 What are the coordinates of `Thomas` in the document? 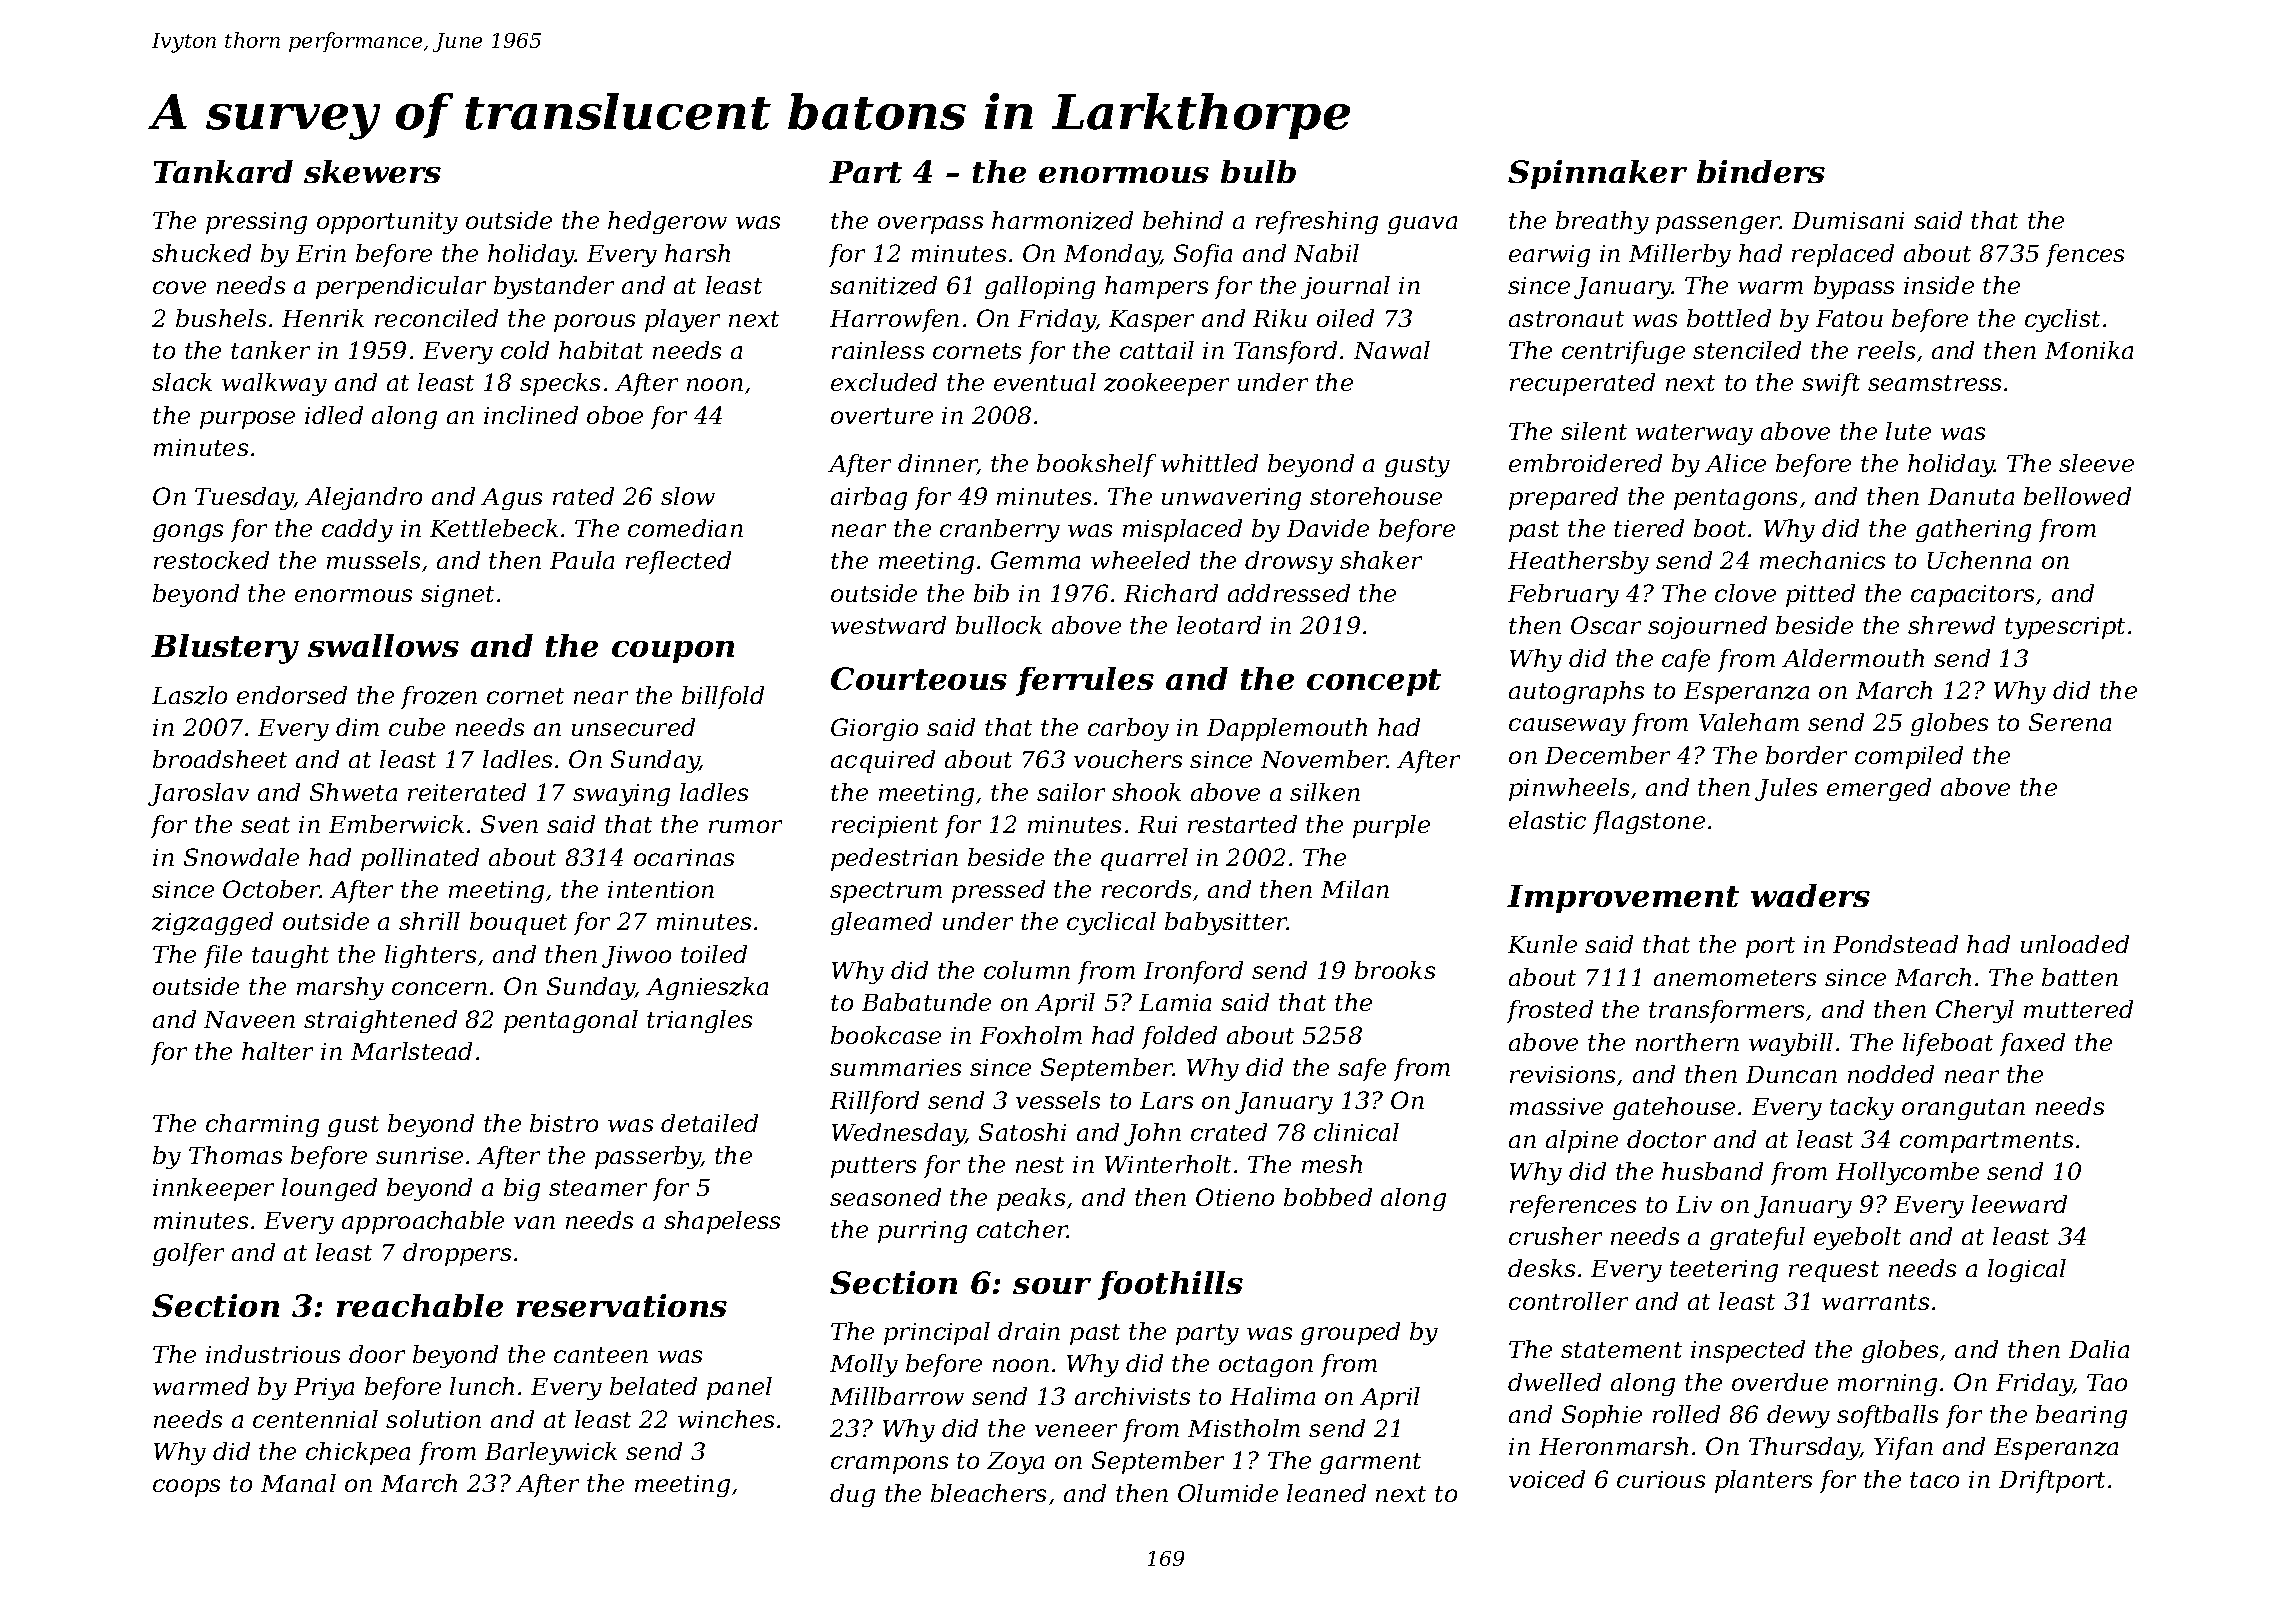 It's located at (235, 1155).
